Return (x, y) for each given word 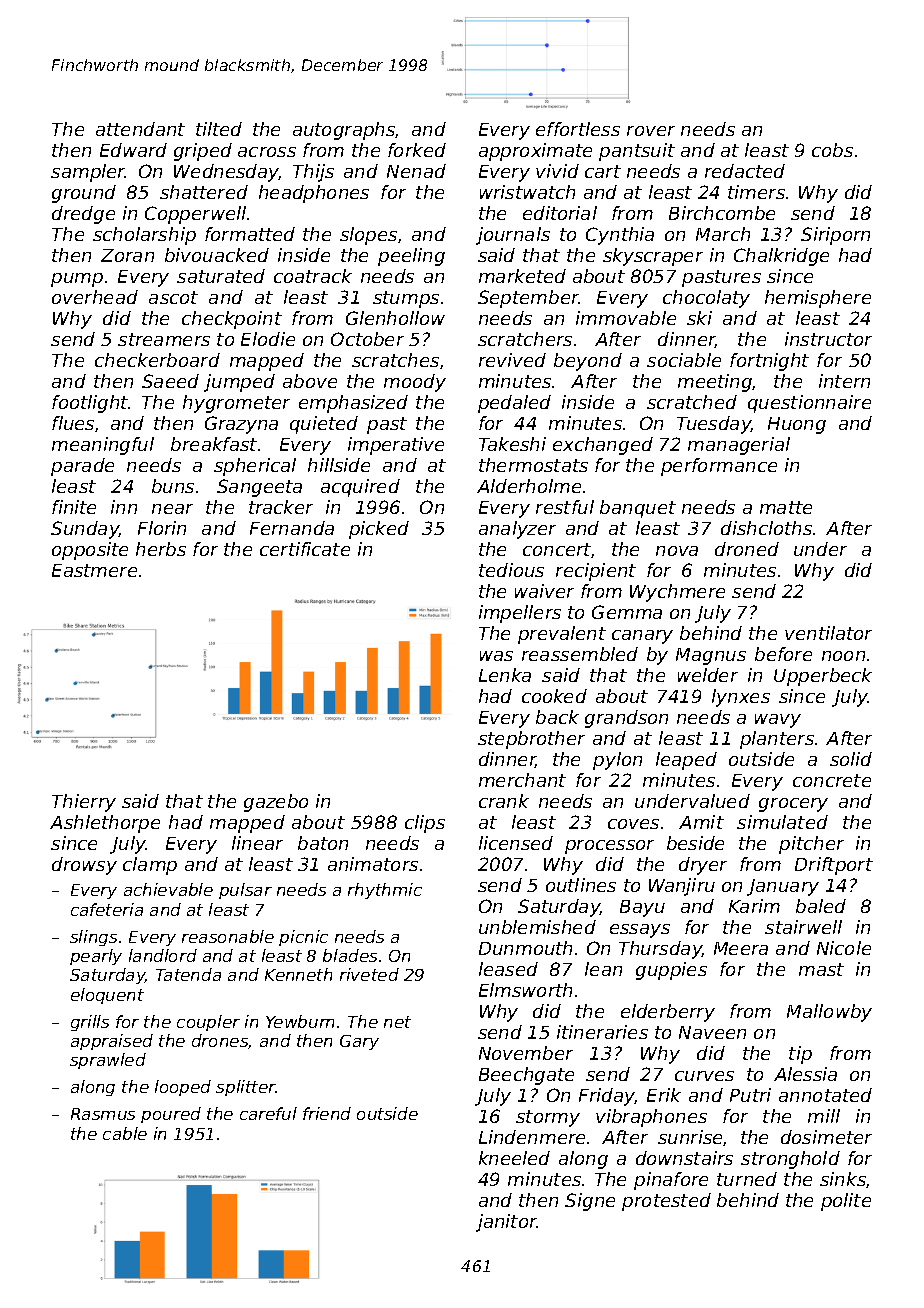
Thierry (84, 803)
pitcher (811, 845)
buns (173, 486)
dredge (83, 215)
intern (844, 381)
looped (183, 1088)
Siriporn (835, 236)
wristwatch (527, 192)
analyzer (517, 530)
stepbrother (531, 740)
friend (327, 1113)
